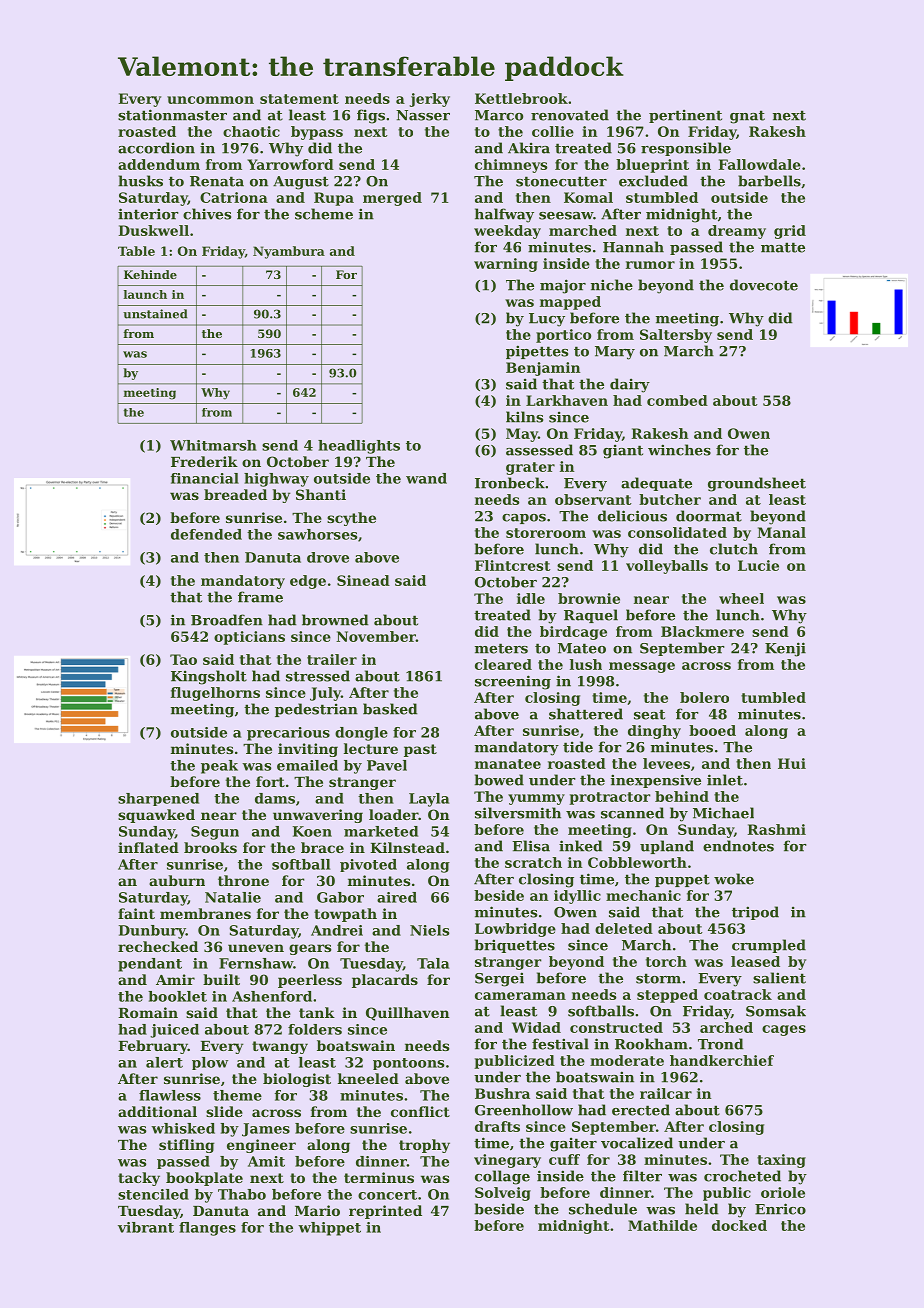  Describe the element at coordinates (146, 1227) in the image. I see `vibrant` at that location.
